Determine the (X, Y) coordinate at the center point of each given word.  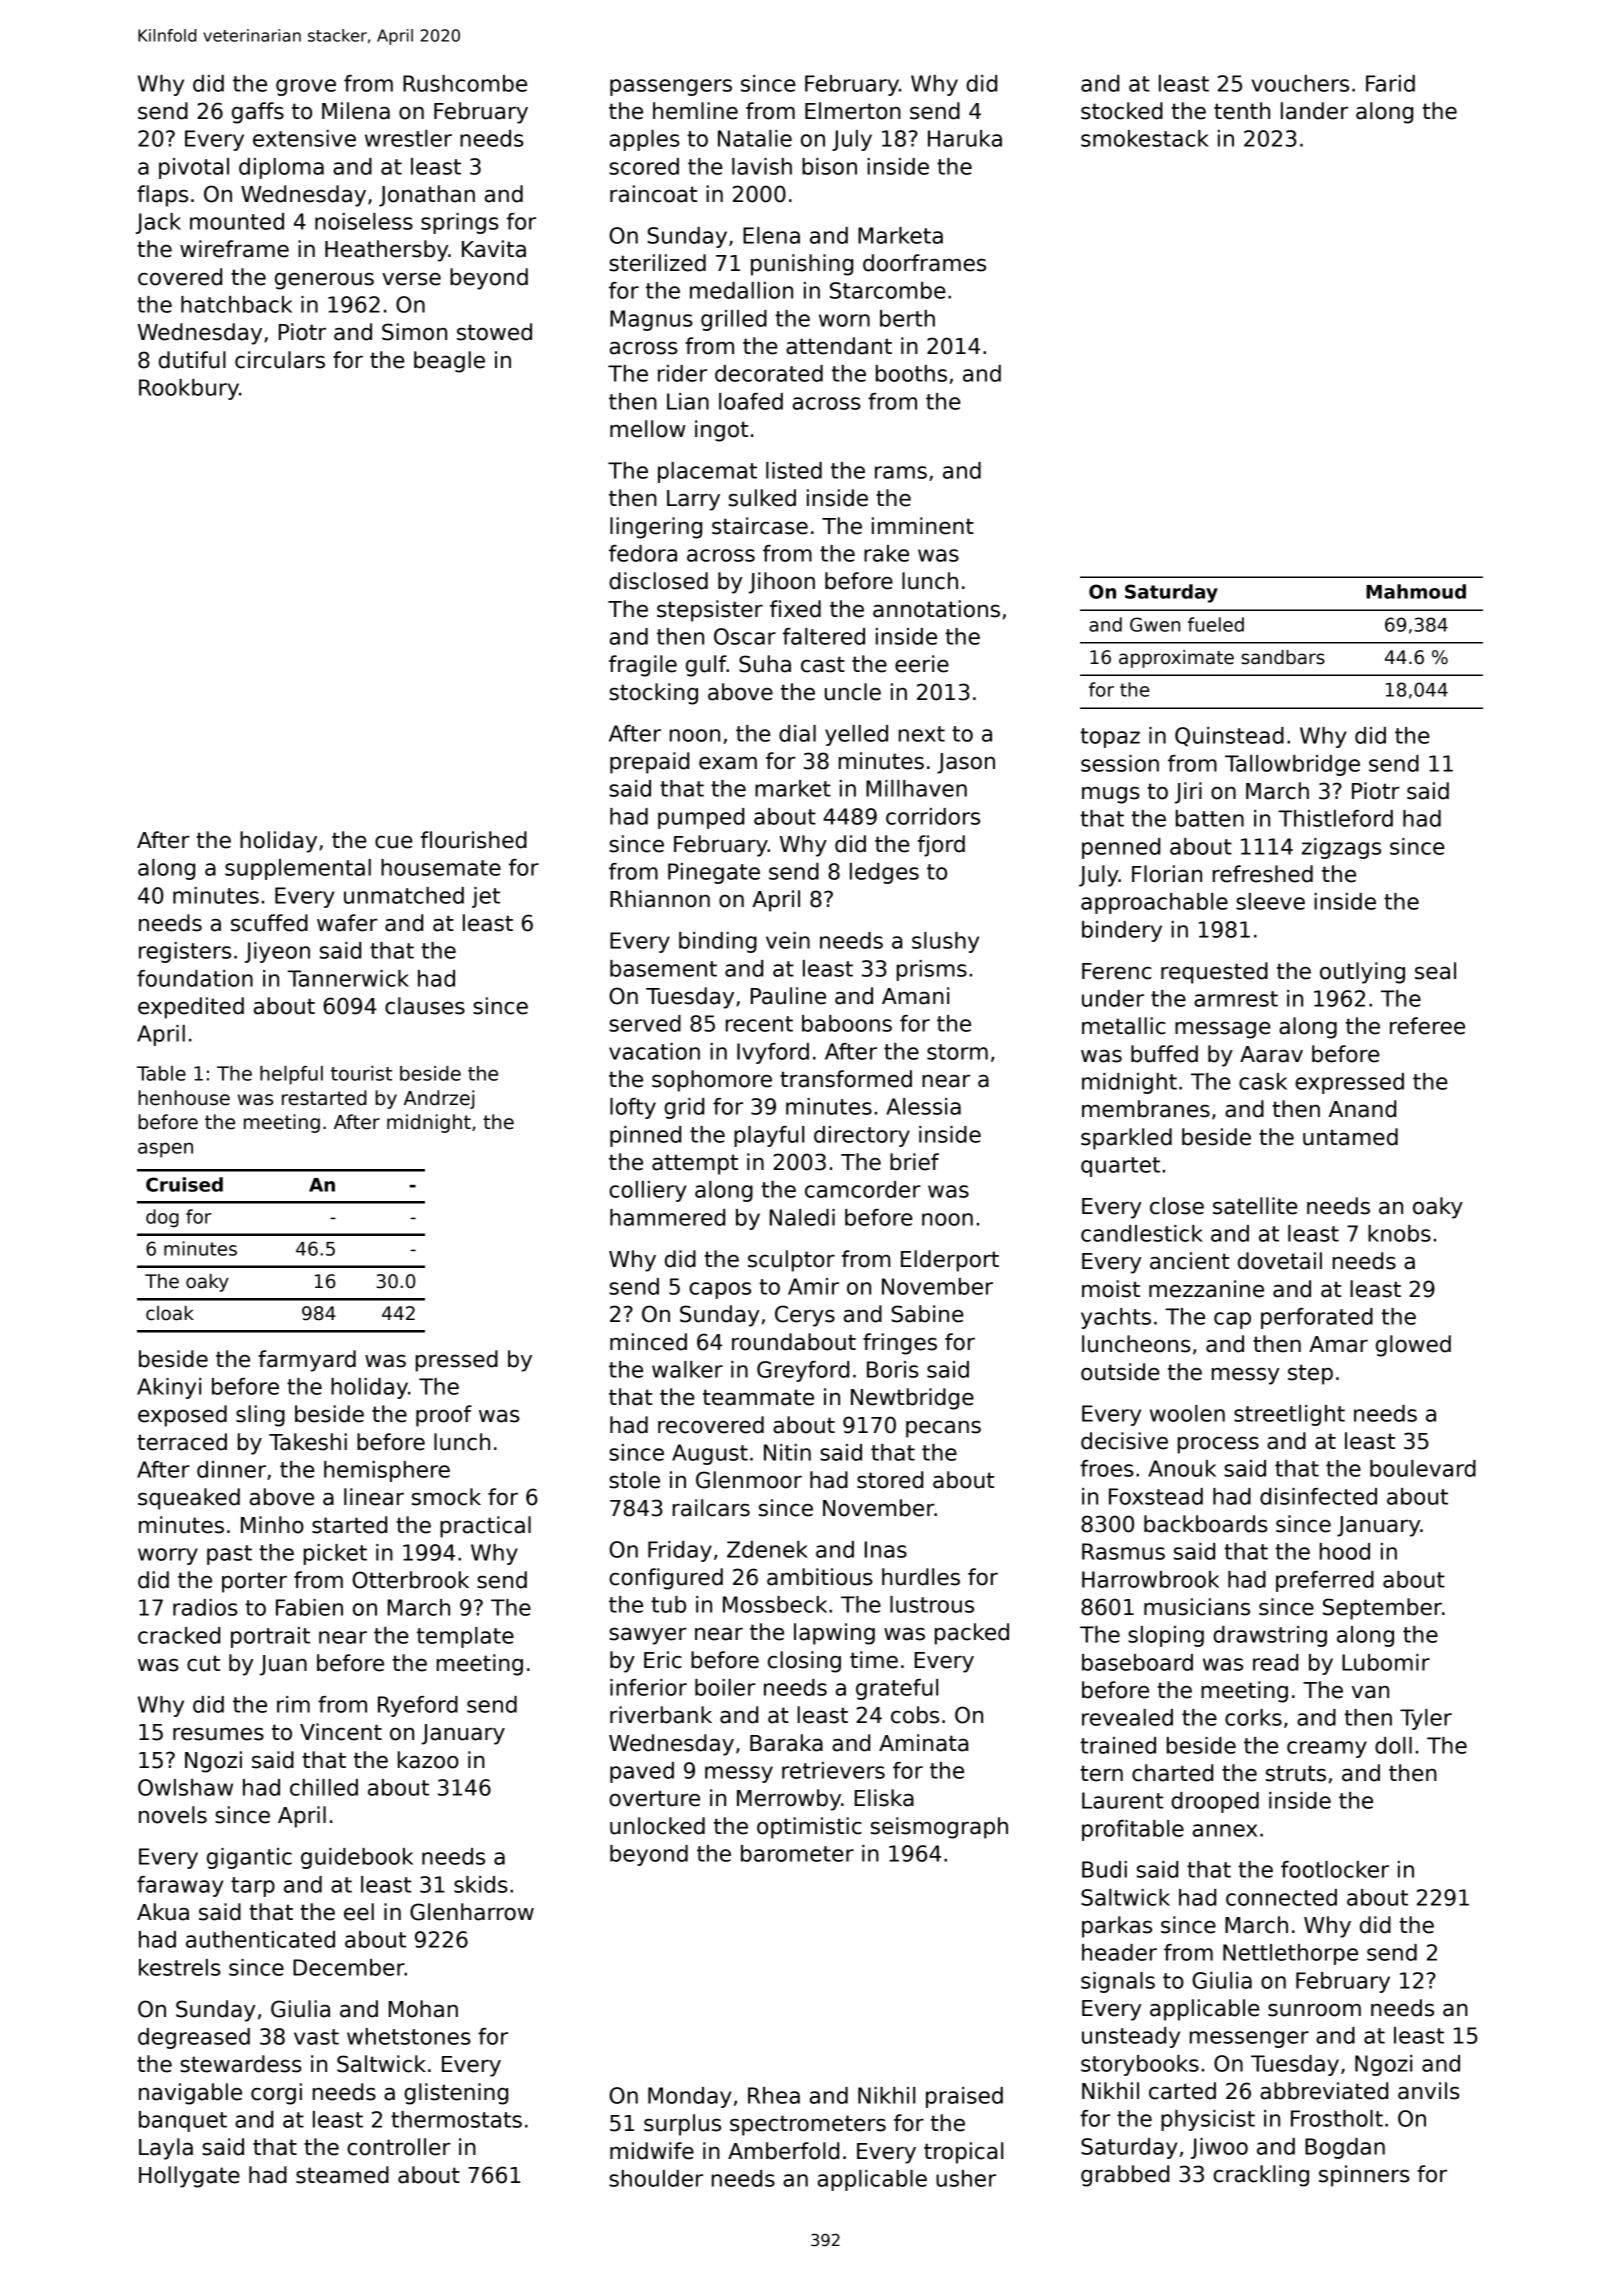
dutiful (192, 360)
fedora (643, 553)
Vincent (341, 1732)
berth (907, 318)
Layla (166, 2149)
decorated (769, 373)
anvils (1429, 2091)
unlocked (657, 1826)
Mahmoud (1416, 591)
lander (1314, 111)
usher (966, 2178)
